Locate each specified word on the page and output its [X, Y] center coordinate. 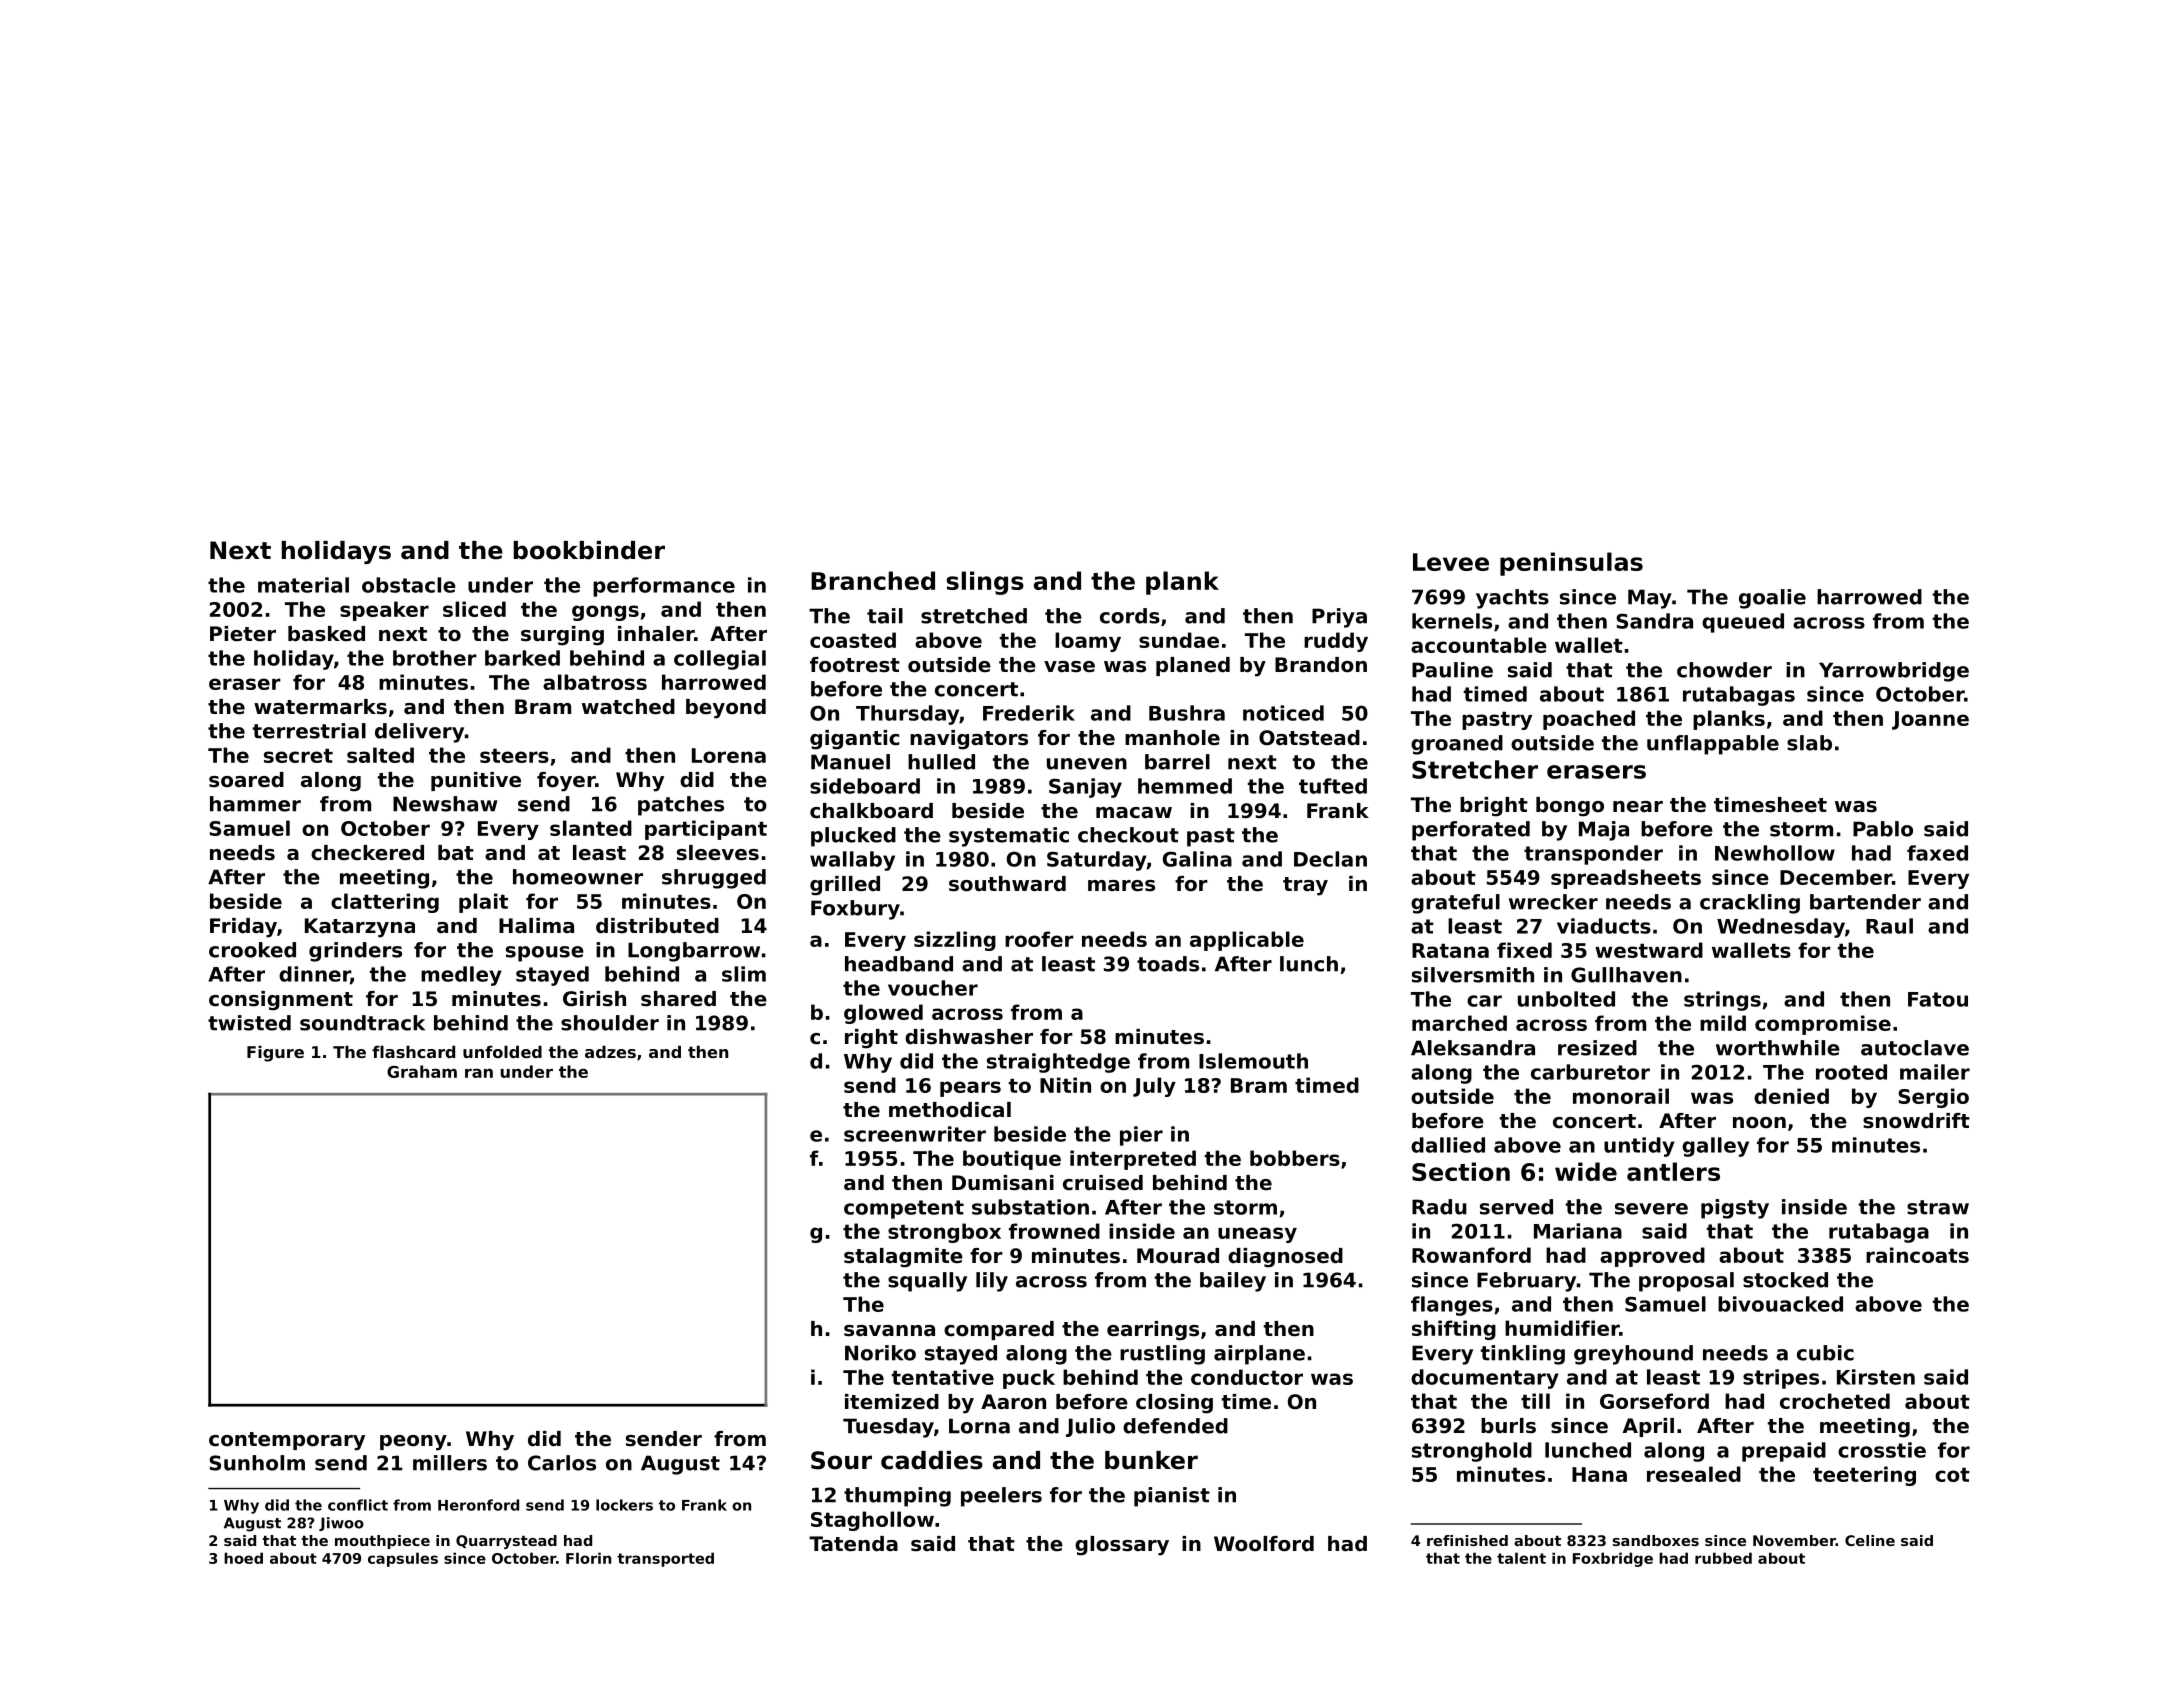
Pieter [243, 634]
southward [1007, 884]
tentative [943, 1377]
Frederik [1029, 713]
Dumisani [1003, 1183]
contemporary [287, 1441]
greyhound [1633, 1355]
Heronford [478, 1505]
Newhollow [1775, 853]
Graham [422, 1071]
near [1638, 806]
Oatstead [1309, 738]
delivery [419, 733]
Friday [243, 928]
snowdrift [1916, 1121]
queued [1743, 623]
